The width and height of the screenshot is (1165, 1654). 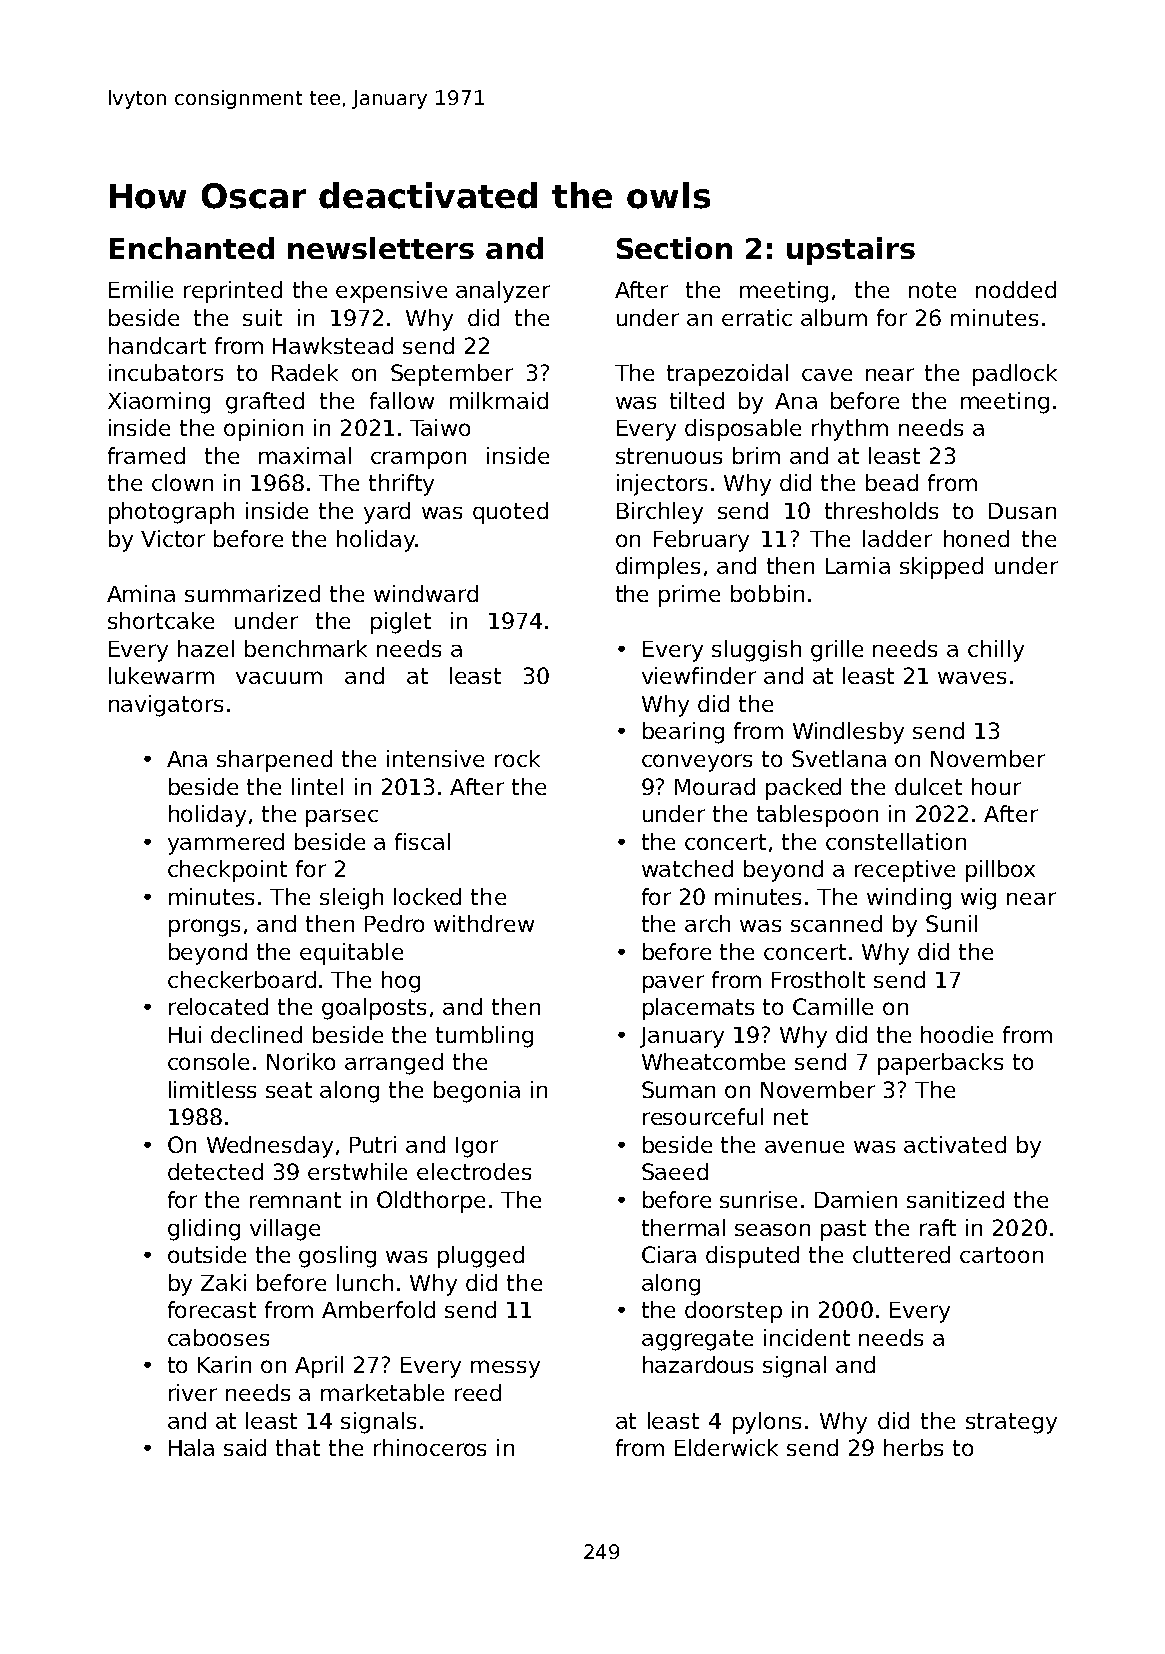 I want to click on said, so click(x=245, y=1447).
